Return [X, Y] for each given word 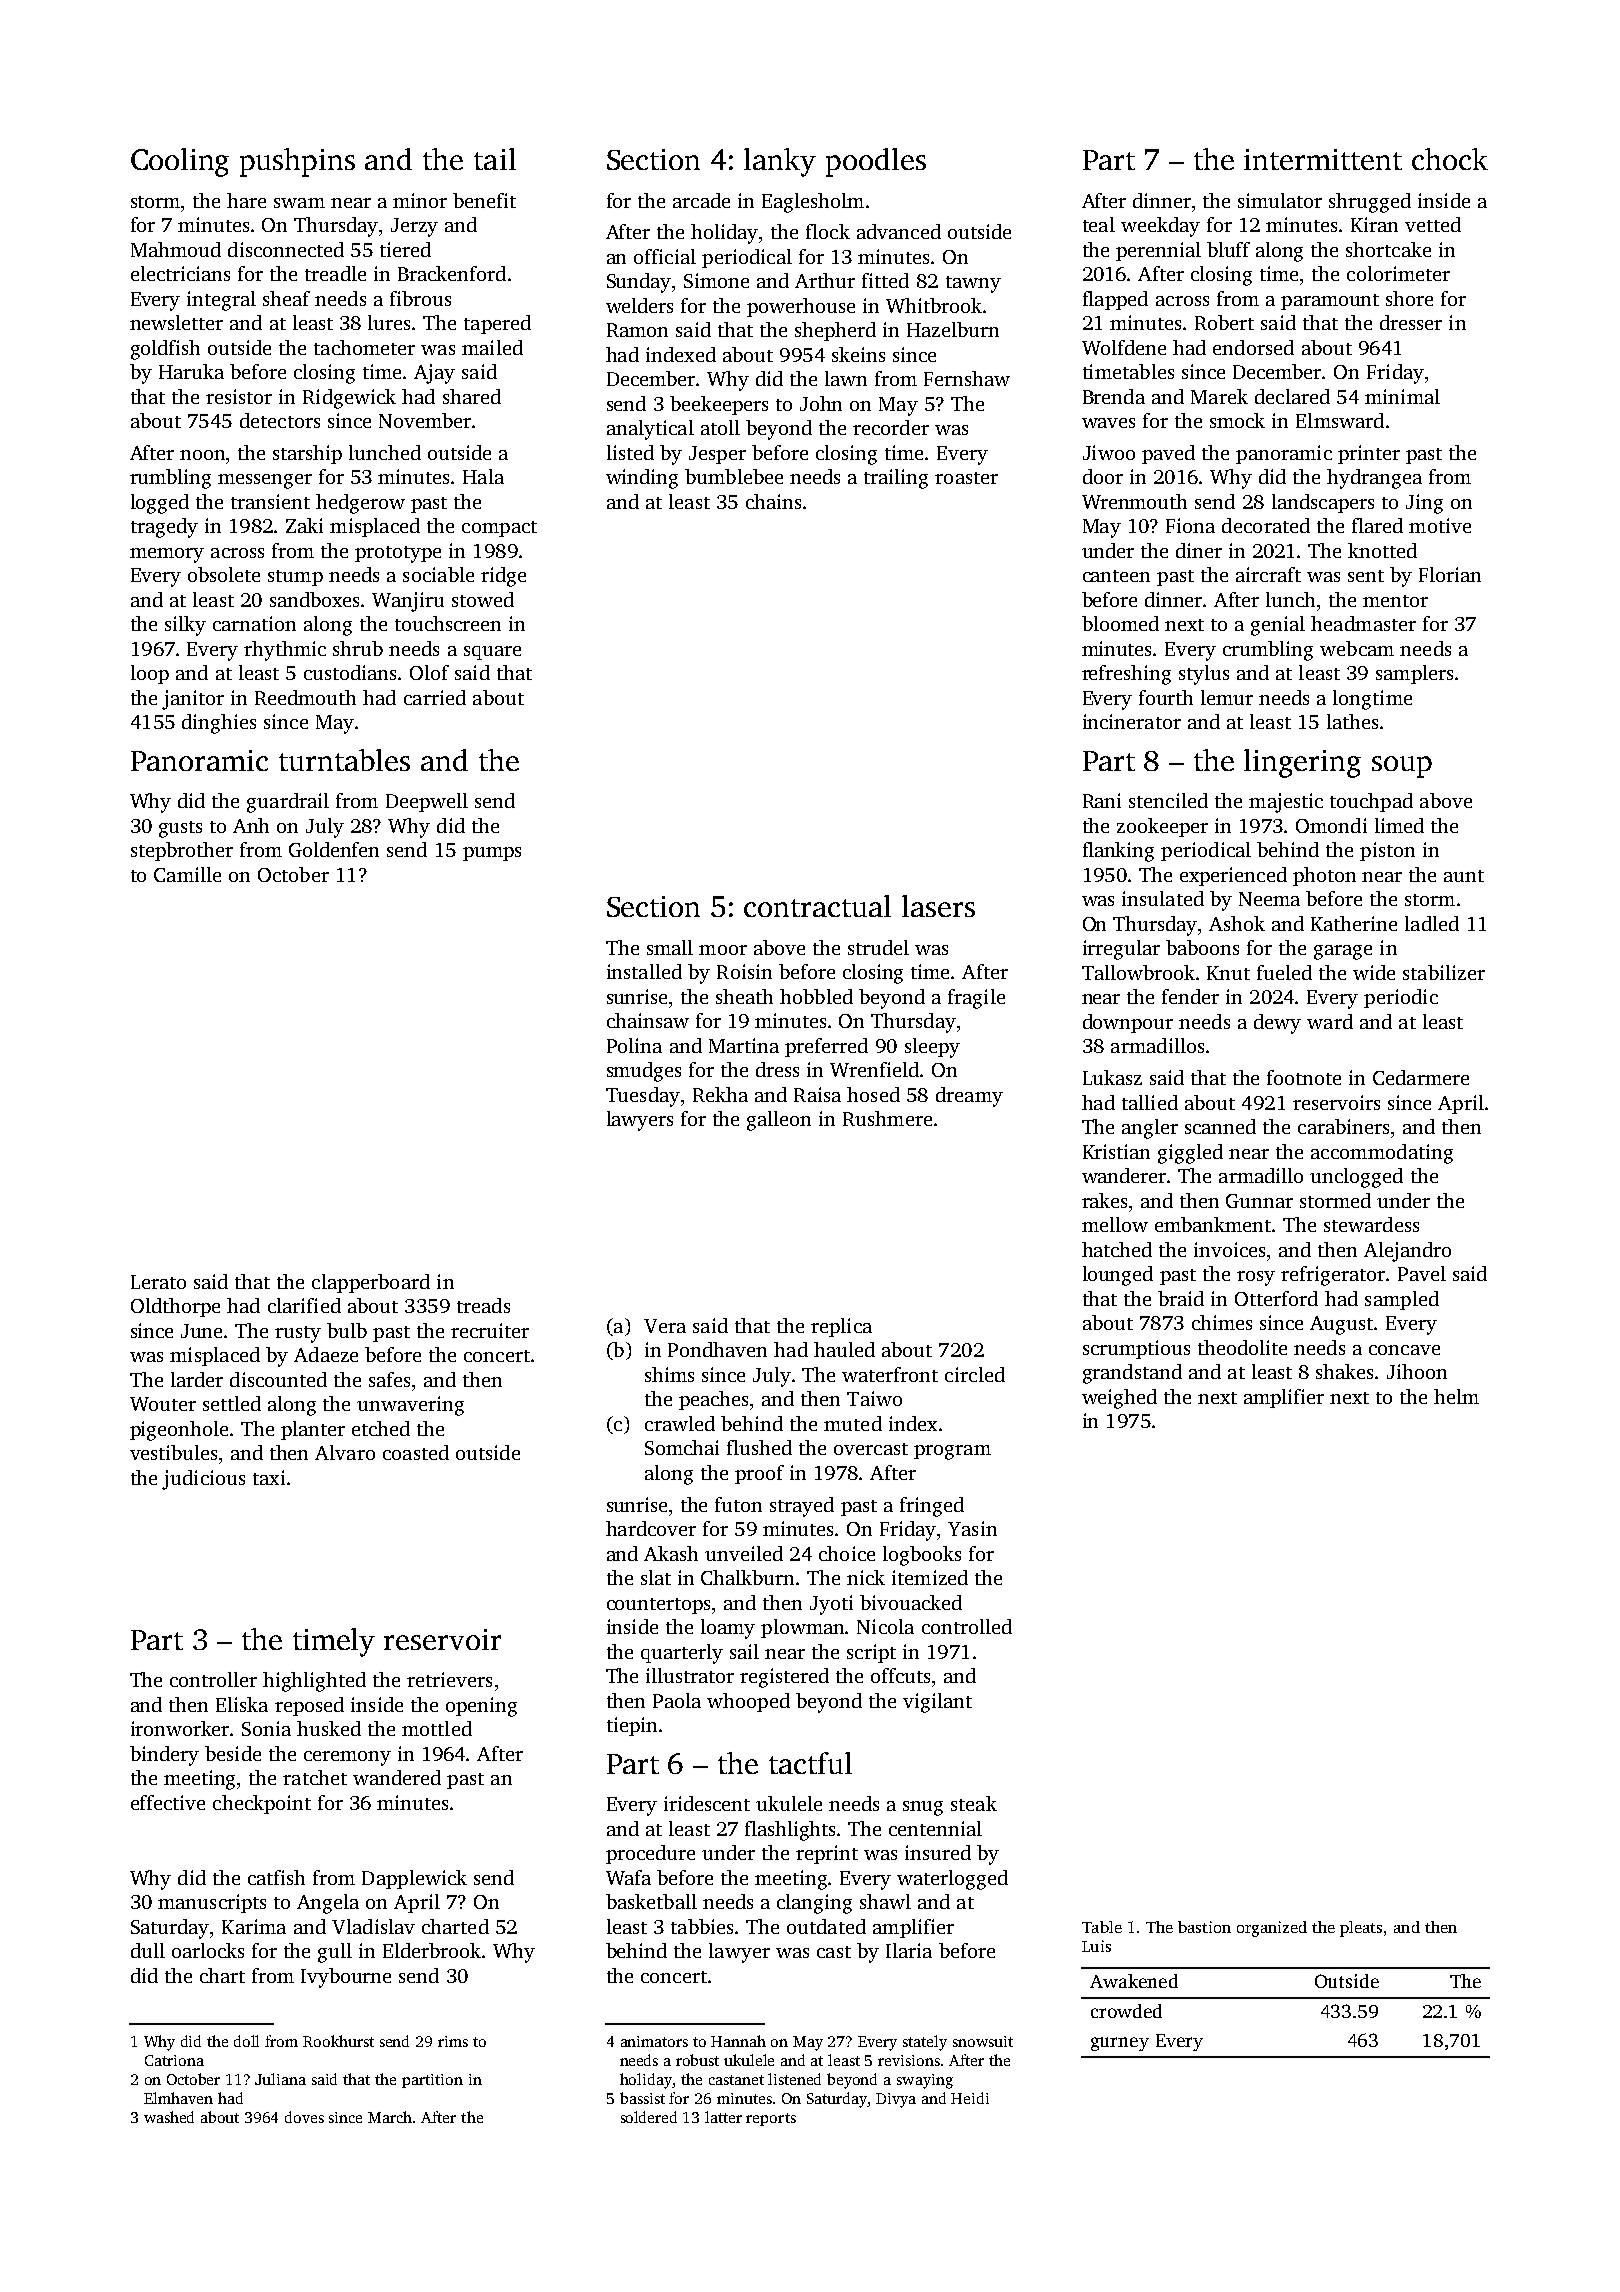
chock [1450, 159]
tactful [810, 1763]
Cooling [180, 162]
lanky [780, 162]
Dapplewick [414, 1879]
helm [1456, 1396]
